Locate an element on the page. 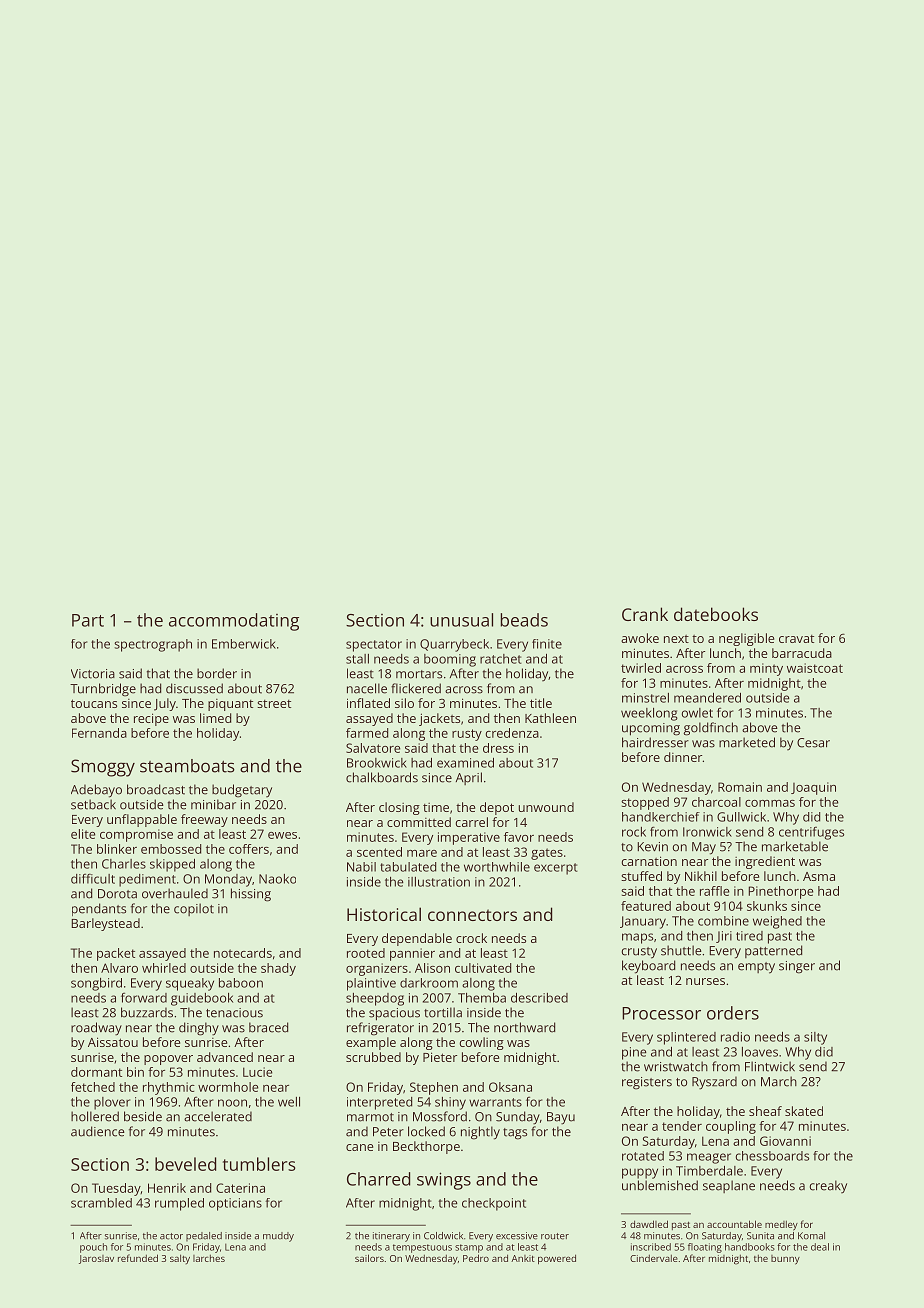 The image size is (924, 1308). pendants is located at coordinates (99, 909).
